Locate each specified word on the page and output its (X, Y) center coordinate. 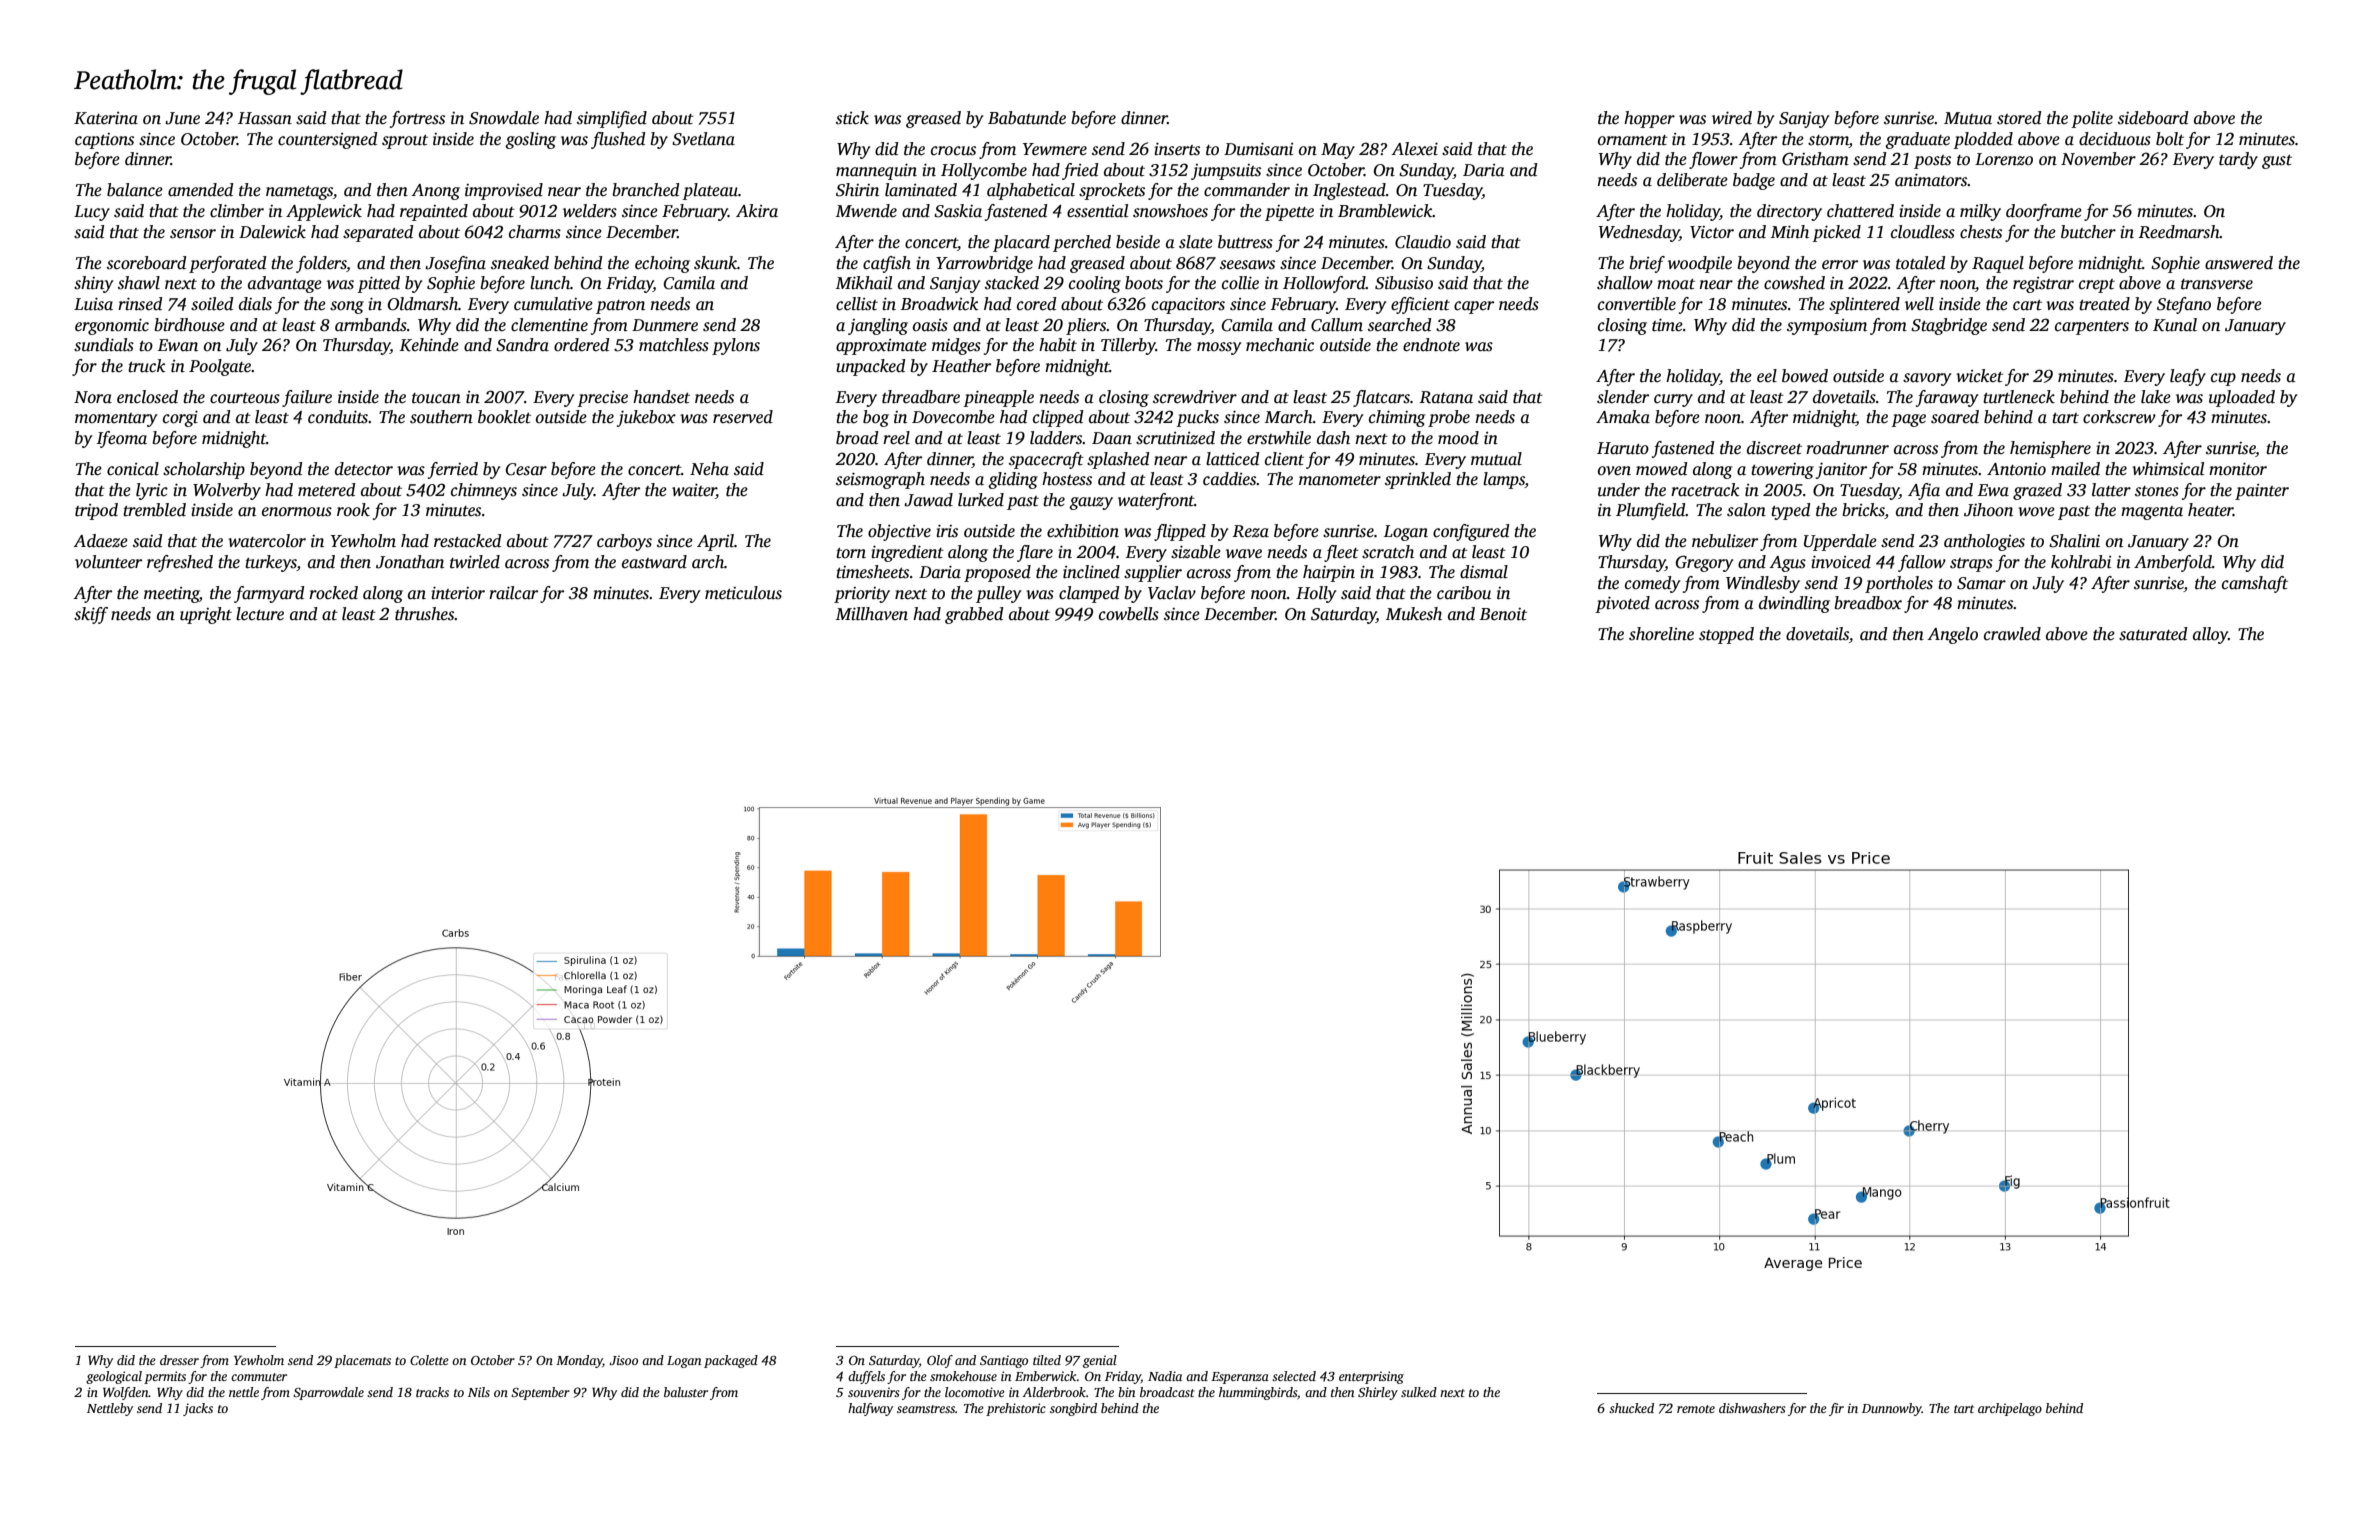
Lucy (92, 213)
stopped (1726, 635)
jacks (198, 1409)
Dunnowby (1892, 1409)
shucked (1631, 1408)
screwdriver (1195, 397)
